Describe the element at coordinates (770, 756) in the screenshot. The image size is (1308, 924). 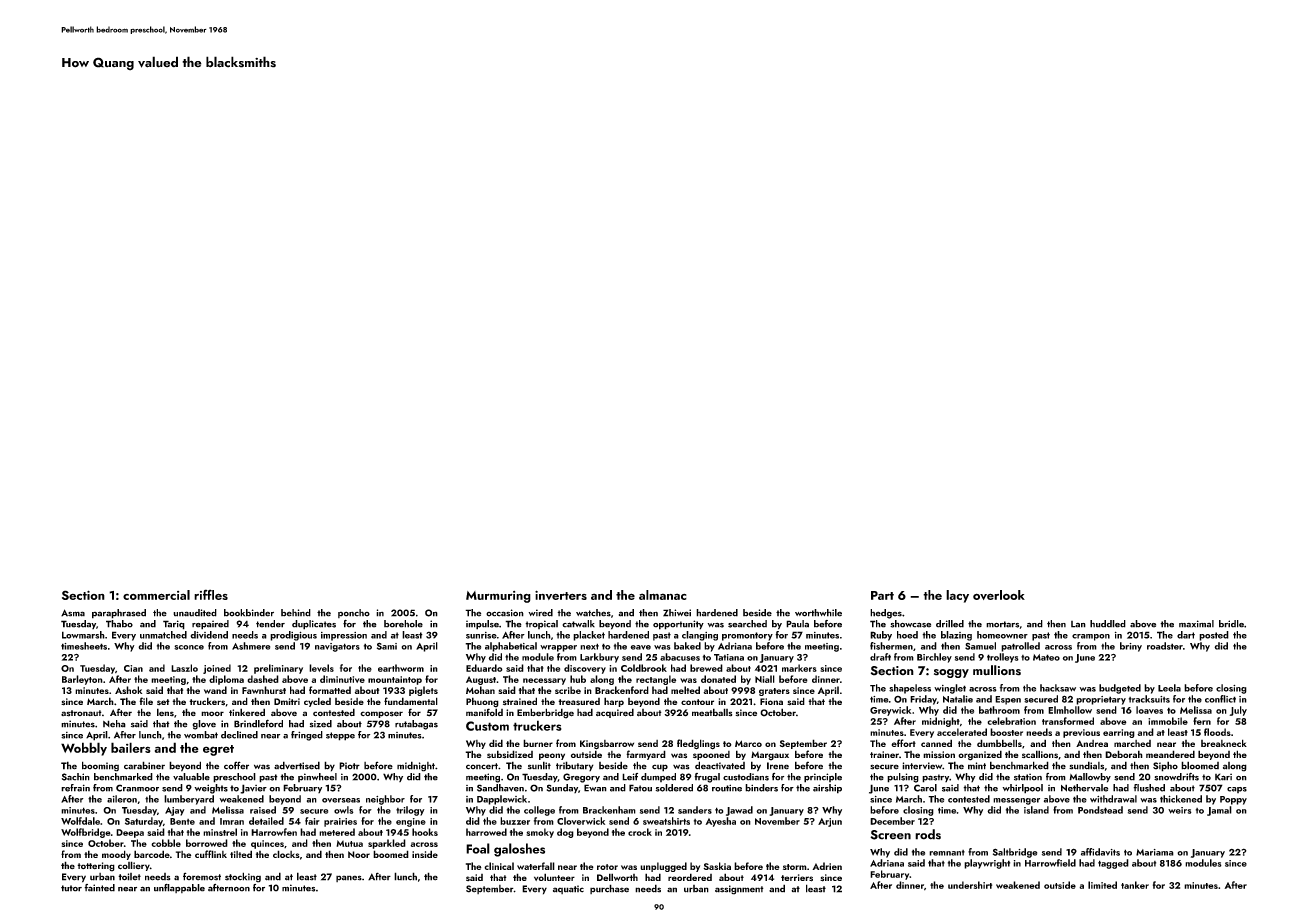
I see `Margaux` at that location.
